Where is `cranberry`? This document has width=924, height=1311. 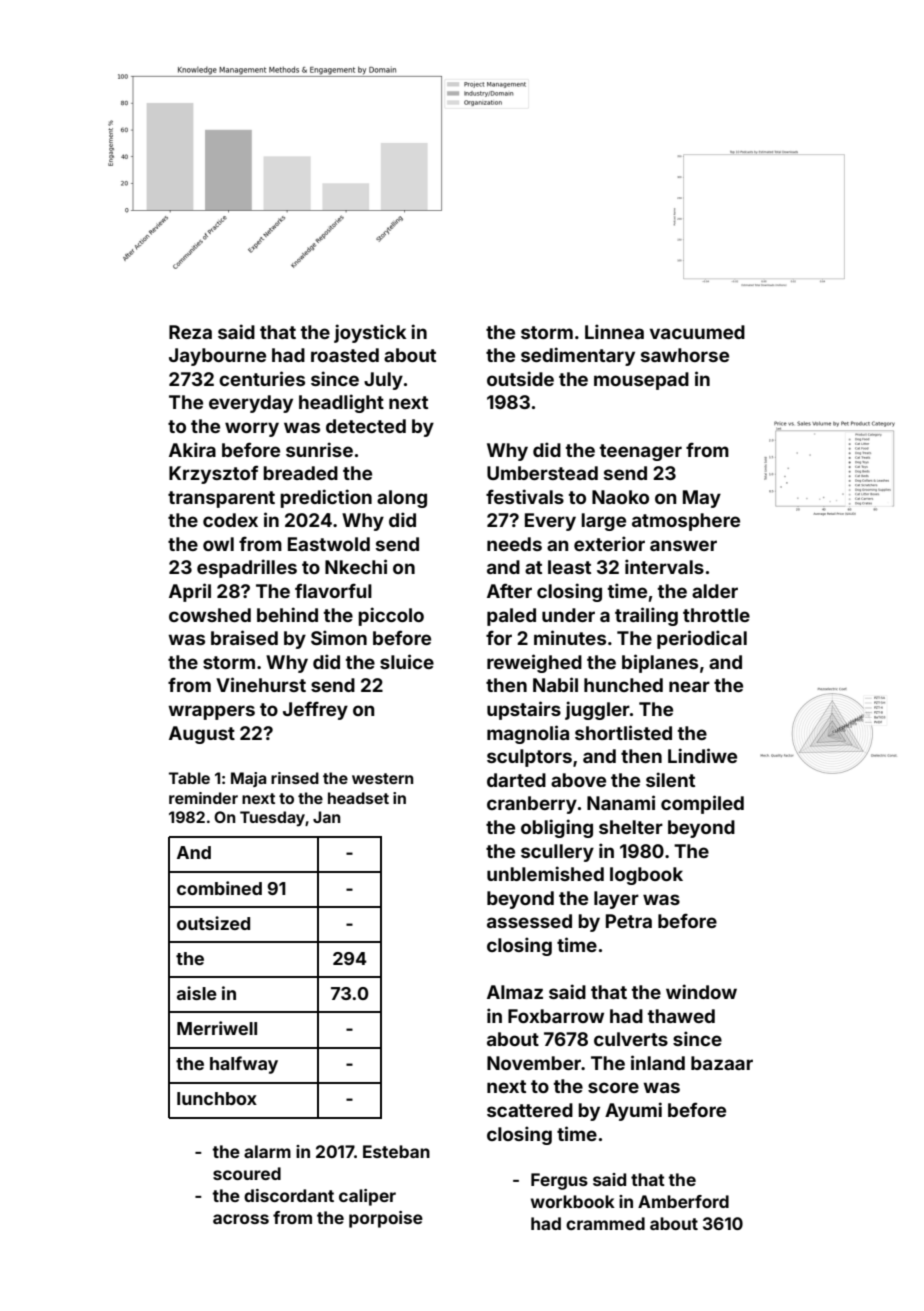
cranberry is located at coordinates (532, 805).
